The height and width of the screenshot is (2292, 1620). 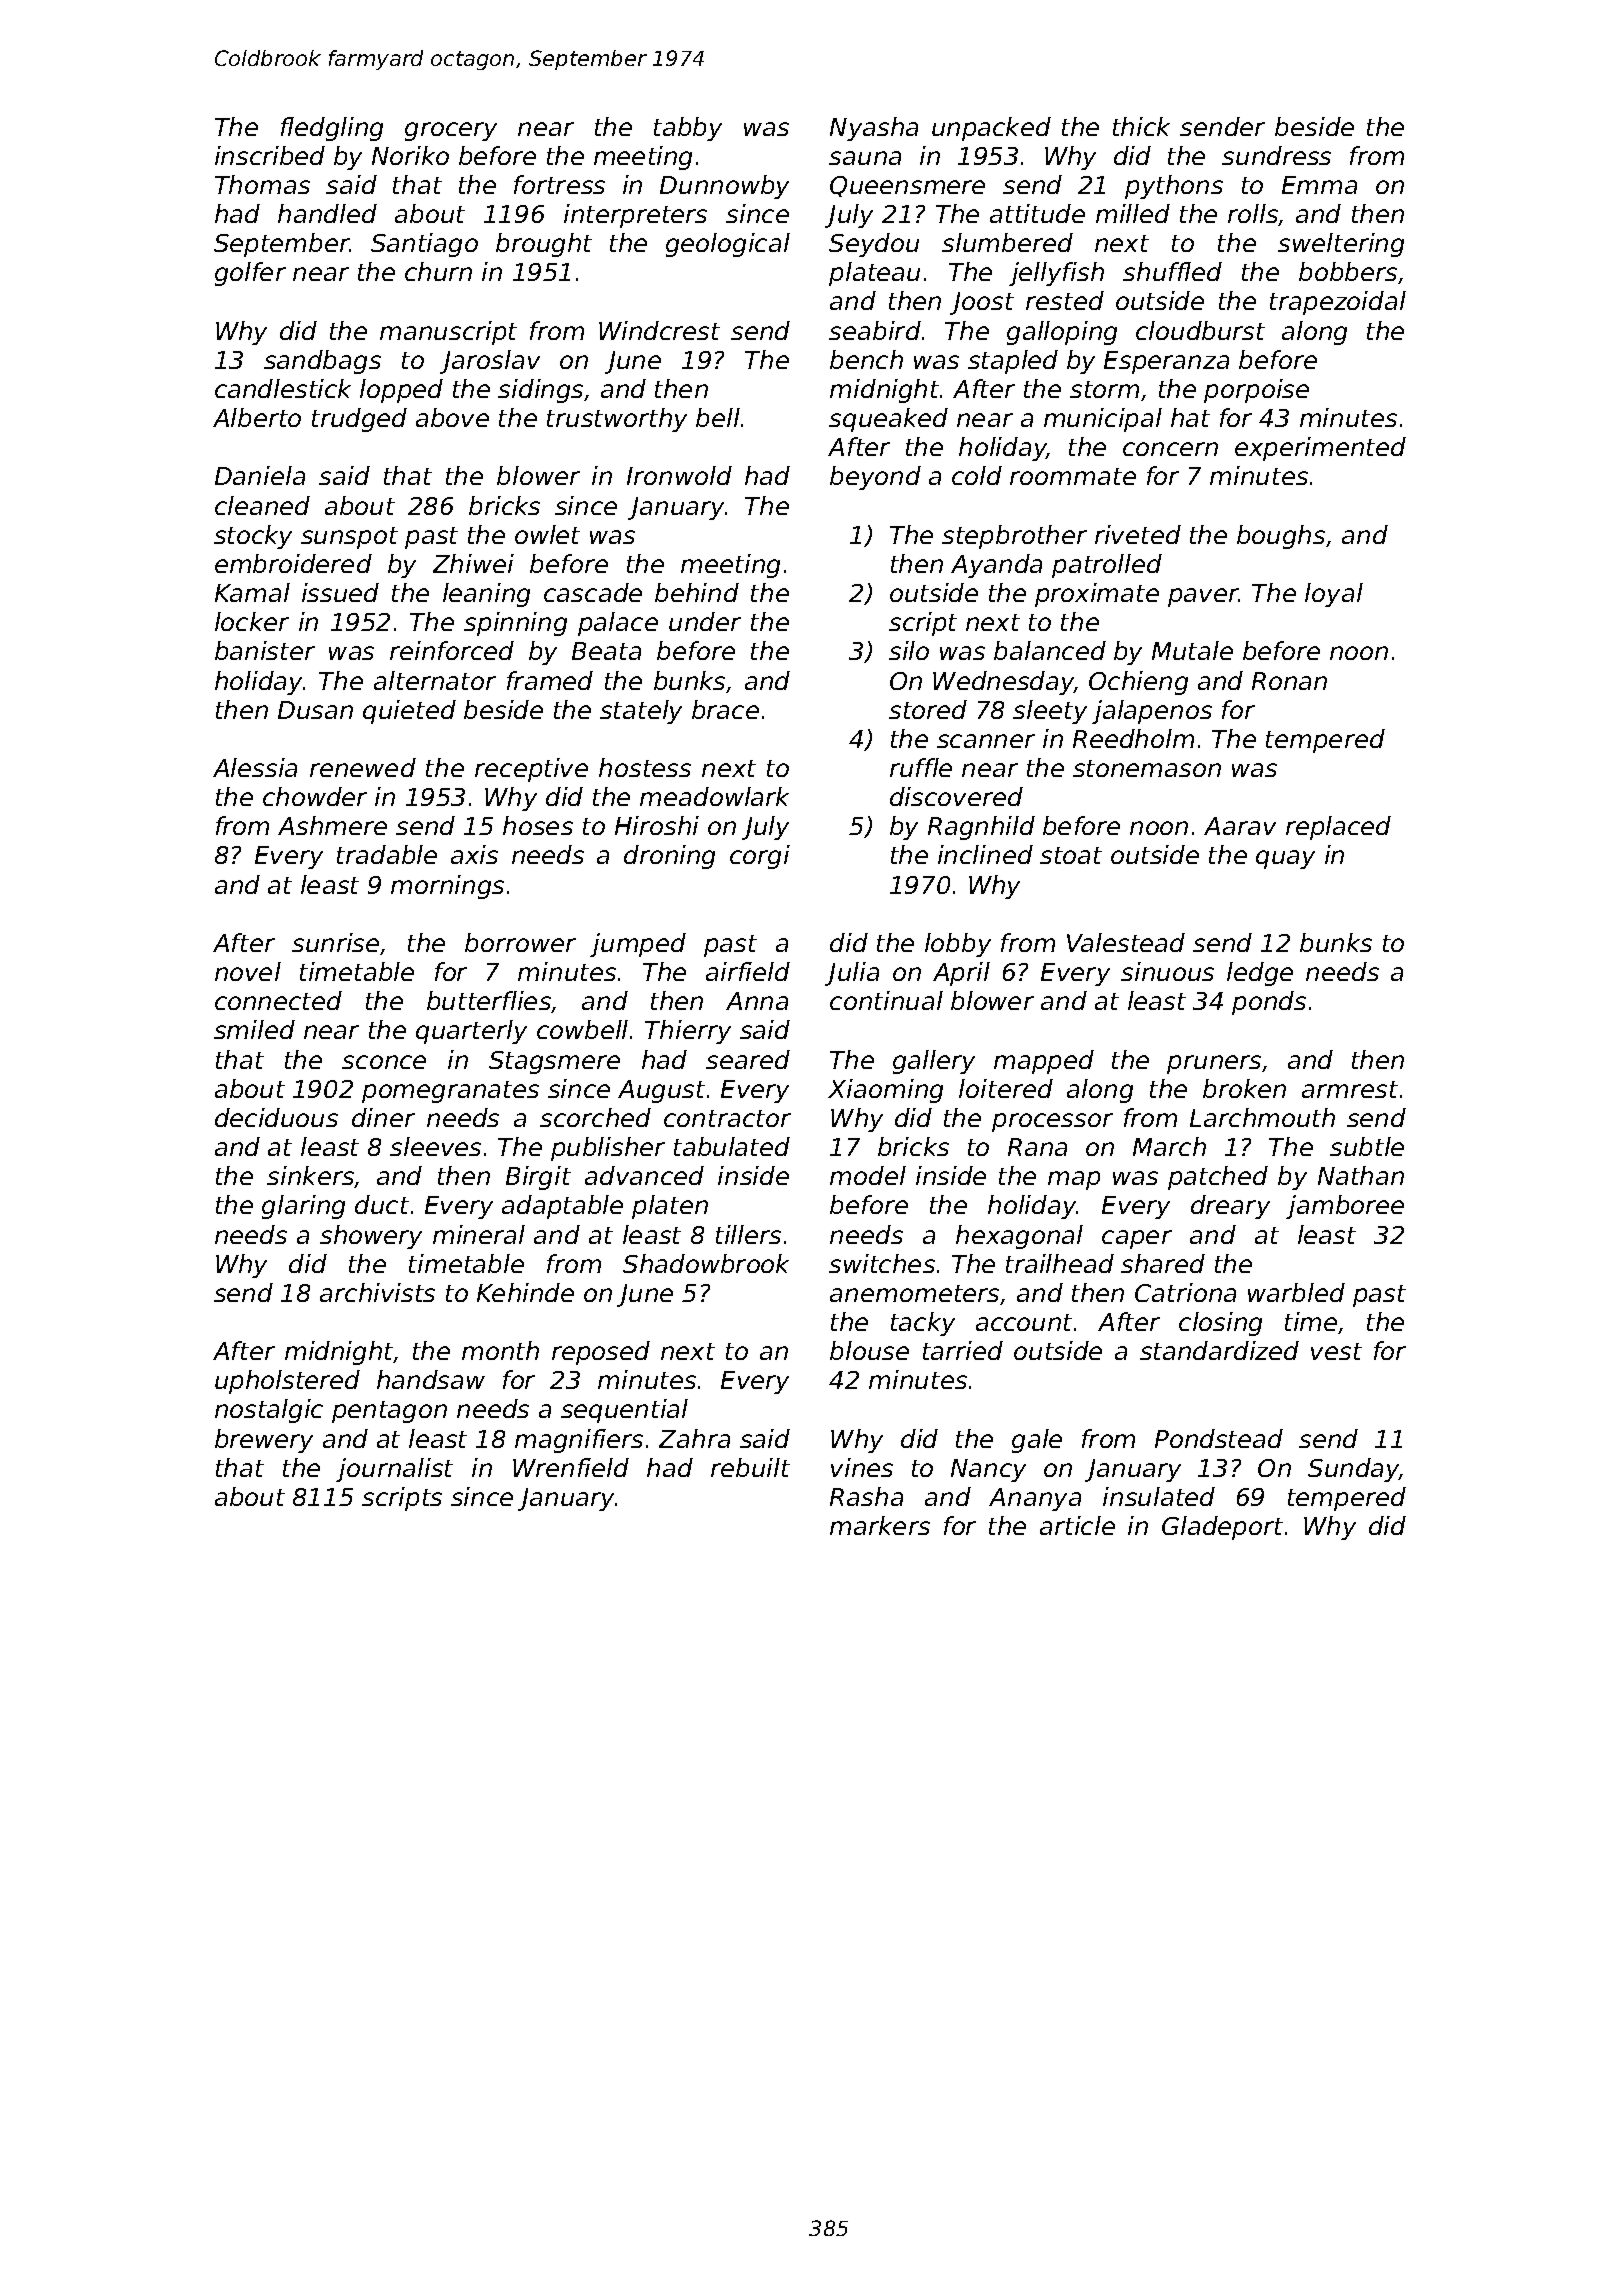 I want to click on anemometers, so click(x=914, y=1293).
